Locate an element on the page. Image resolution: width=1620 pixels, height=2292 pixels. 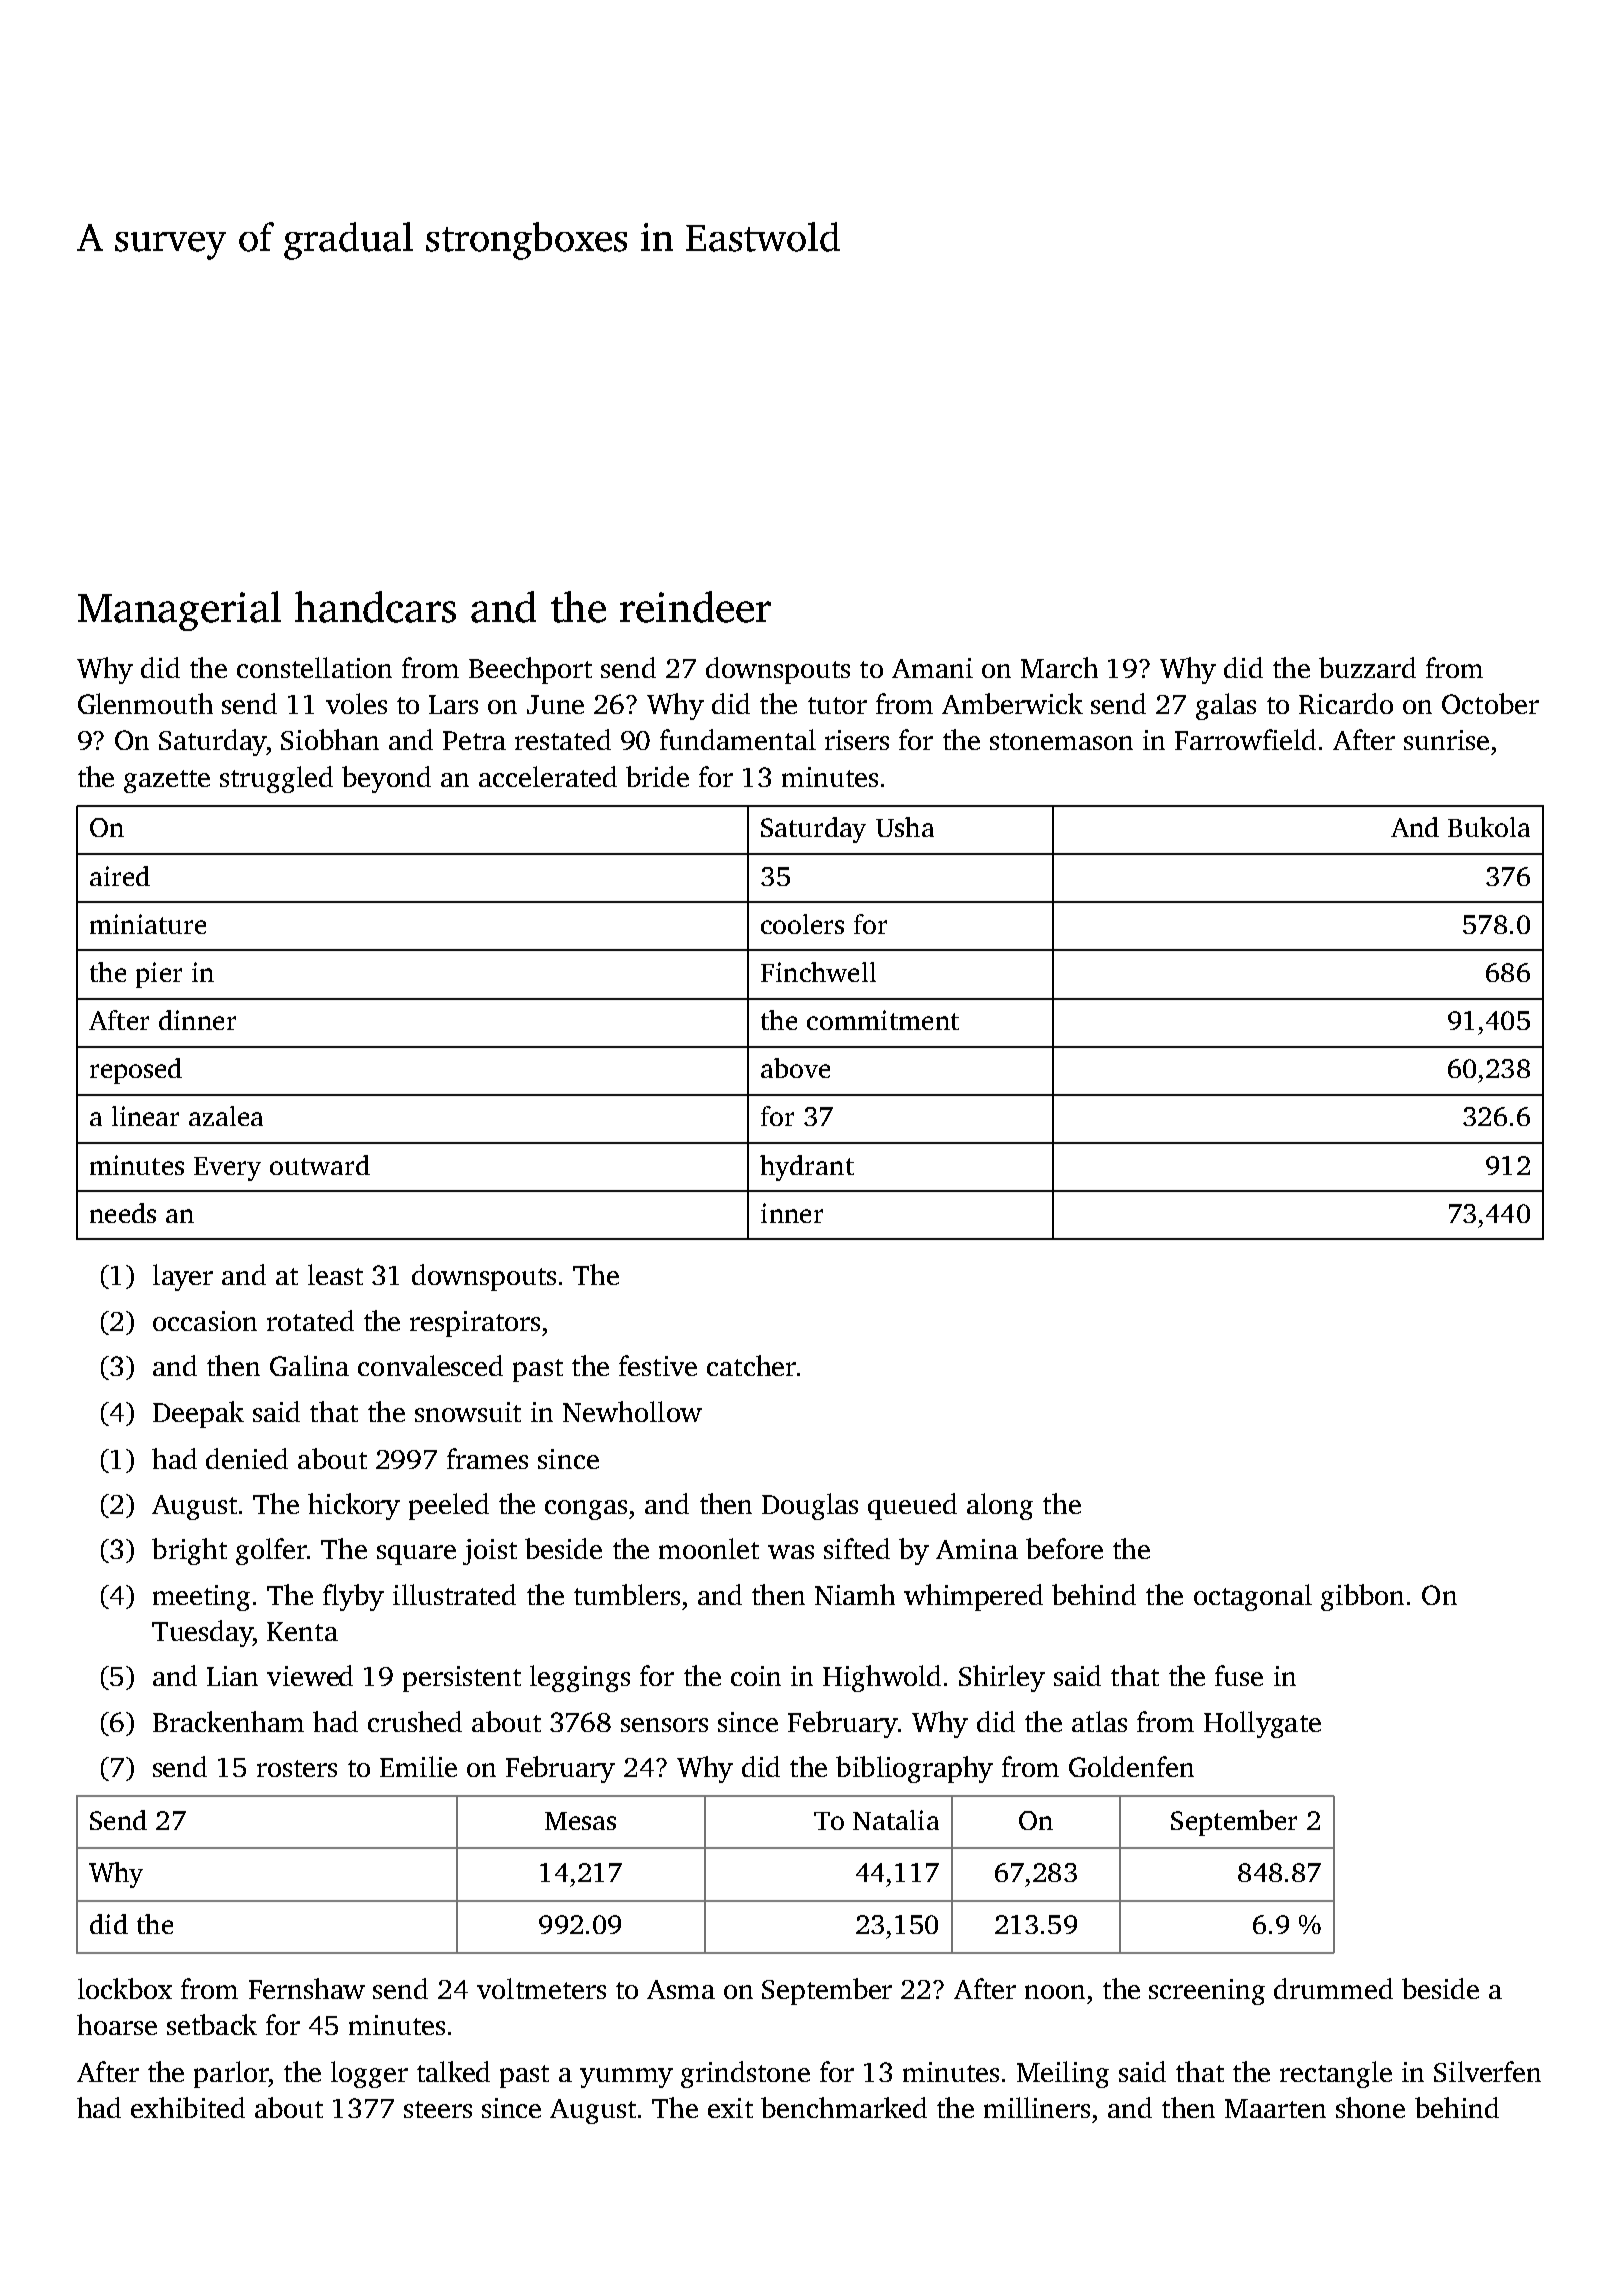
sunrise is located at coordinates (1446, 740).
